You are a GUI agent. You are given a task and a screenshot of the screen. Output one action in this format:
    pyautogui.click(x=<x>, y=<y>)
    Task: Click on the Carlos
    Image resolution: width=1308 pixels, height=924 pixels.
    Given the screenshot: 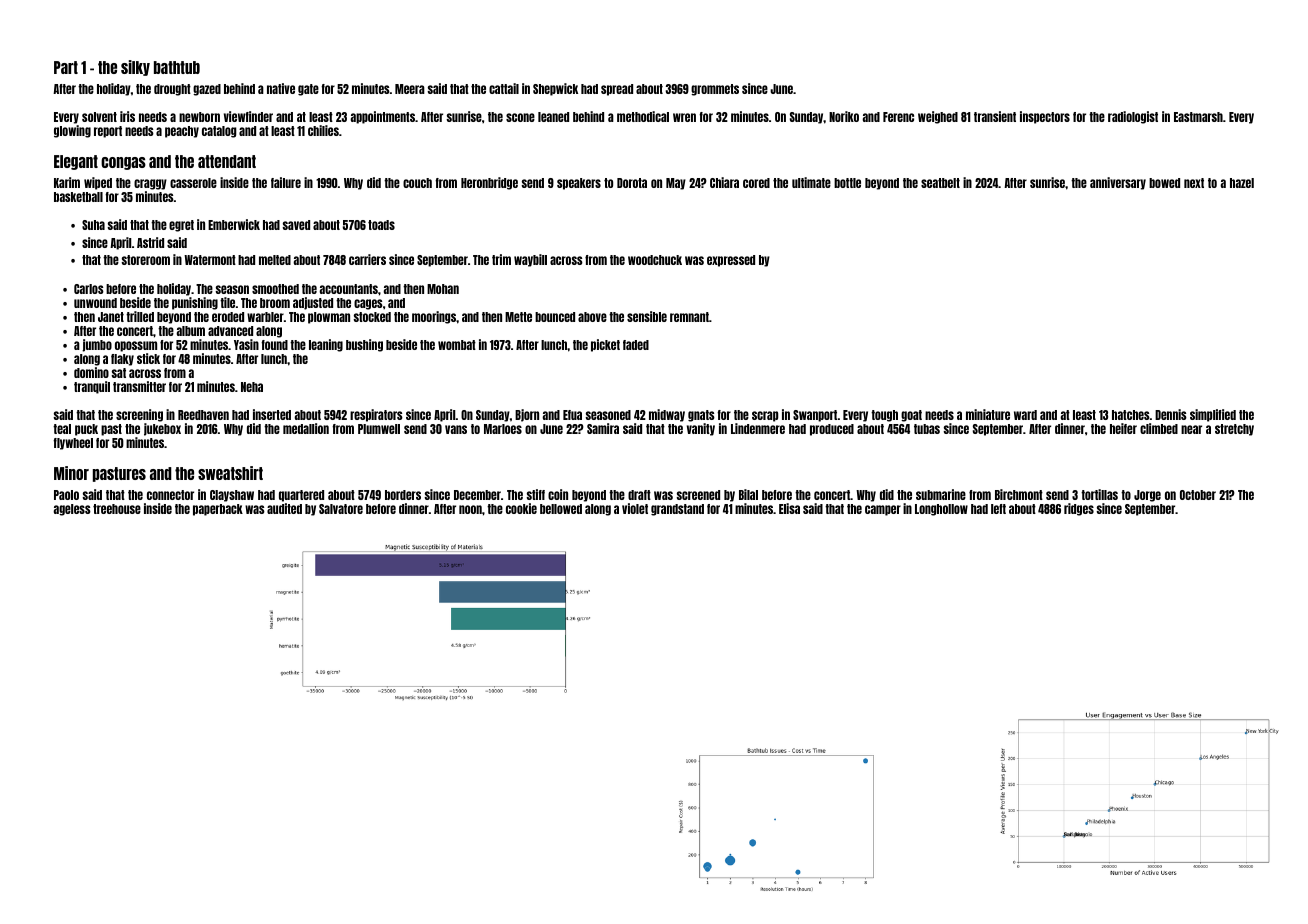 What is the action you would take?
    pyautogui.click(x=89, y=289)
